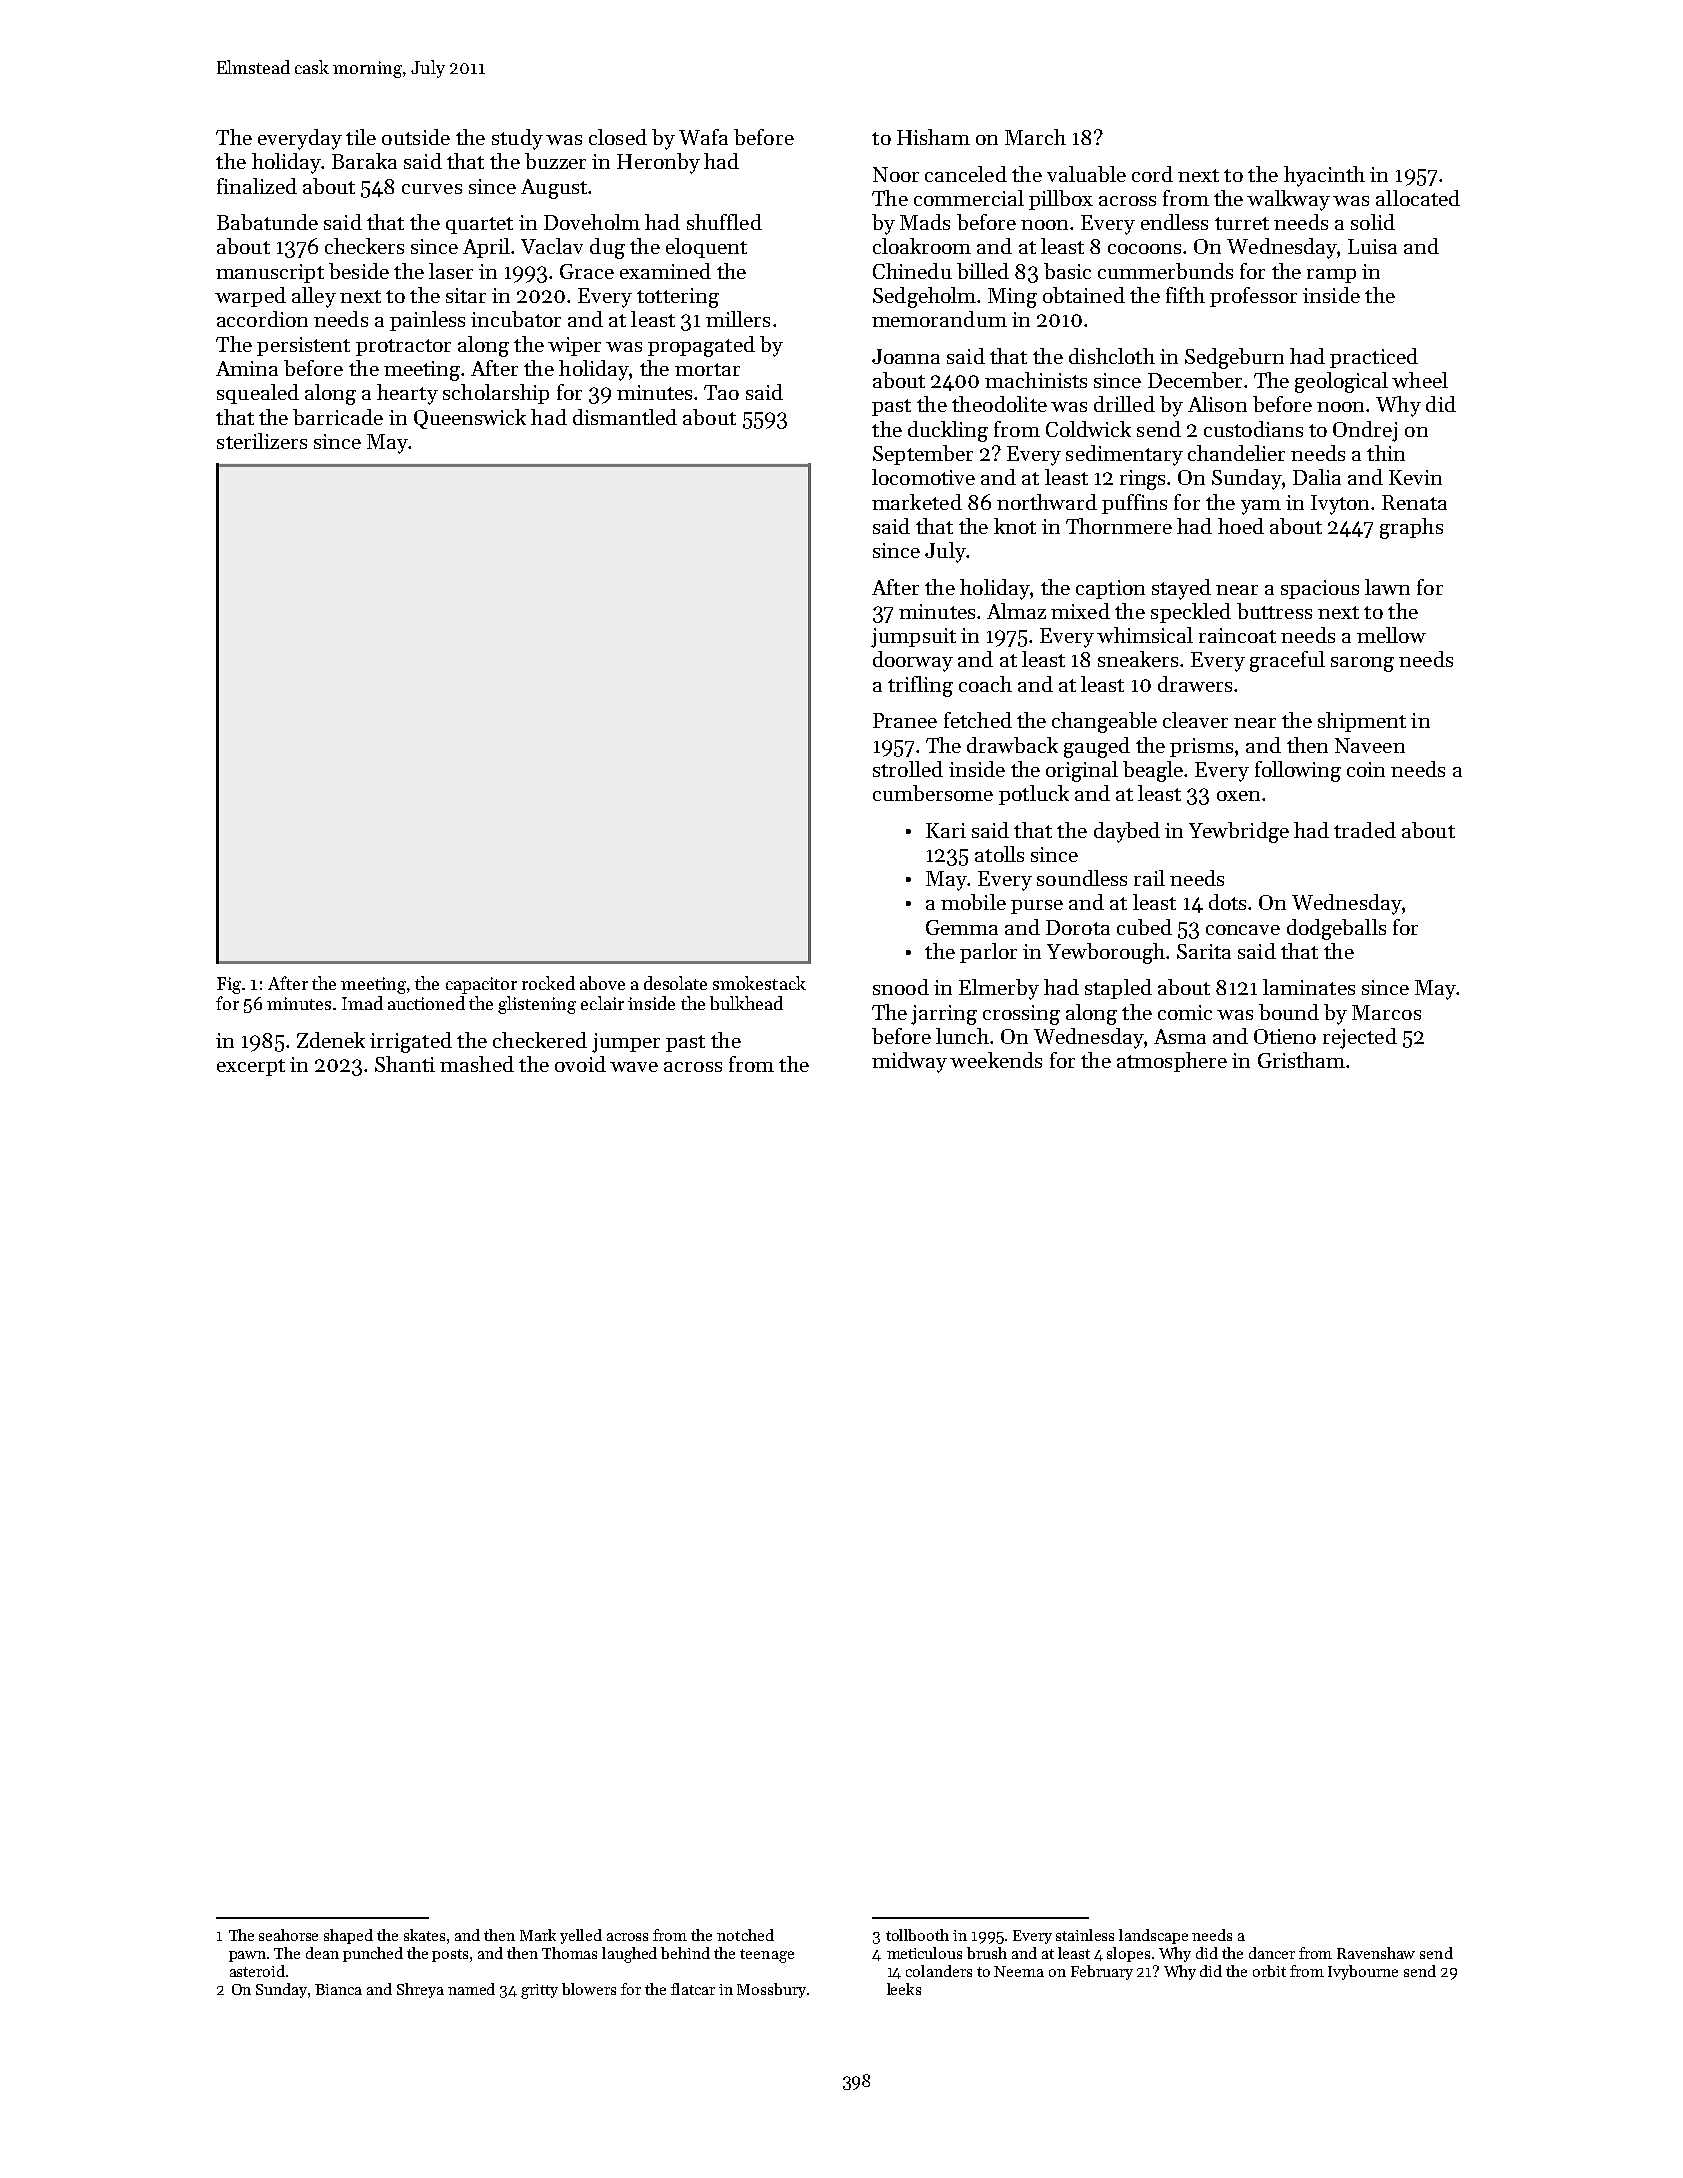 The image size is (1683, 2178). What do you see at coordinates (1376, 1953) in the page?
I see `Ravenshaw` at bounding box center [1376, 1953].
